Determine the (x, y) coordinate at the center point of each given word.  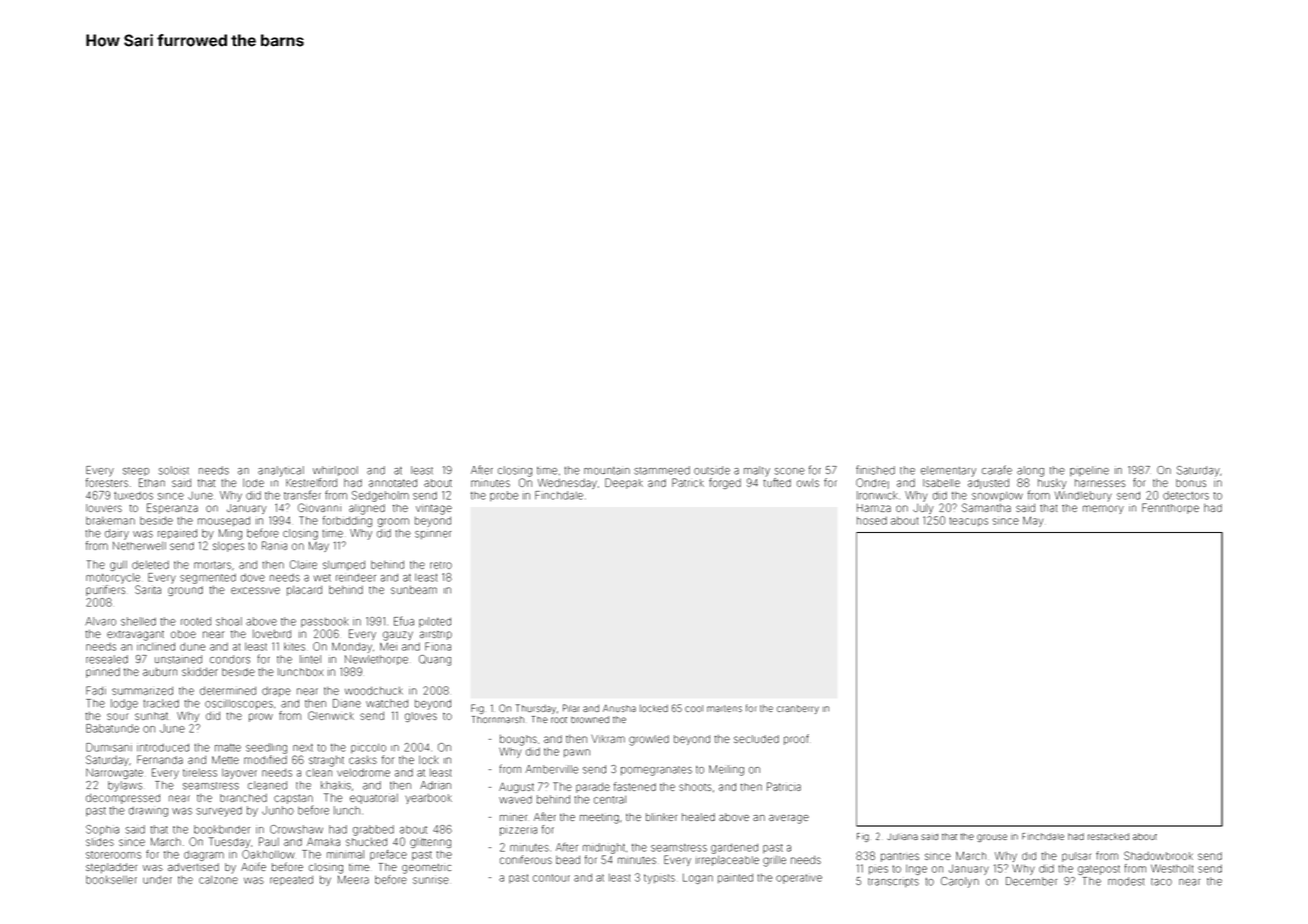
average (789, 819)
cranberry (798, 709)
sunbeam (414, 590)
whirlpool (335, 471)
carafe (997, 470)
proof (796, 739)
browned (590, 719)
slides (100, 842)
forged (725, 483)
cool (694, 708)
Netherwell (139, 546)
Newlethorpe (376, 660)
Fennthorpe (1170, 508)
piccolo (368, 748)
